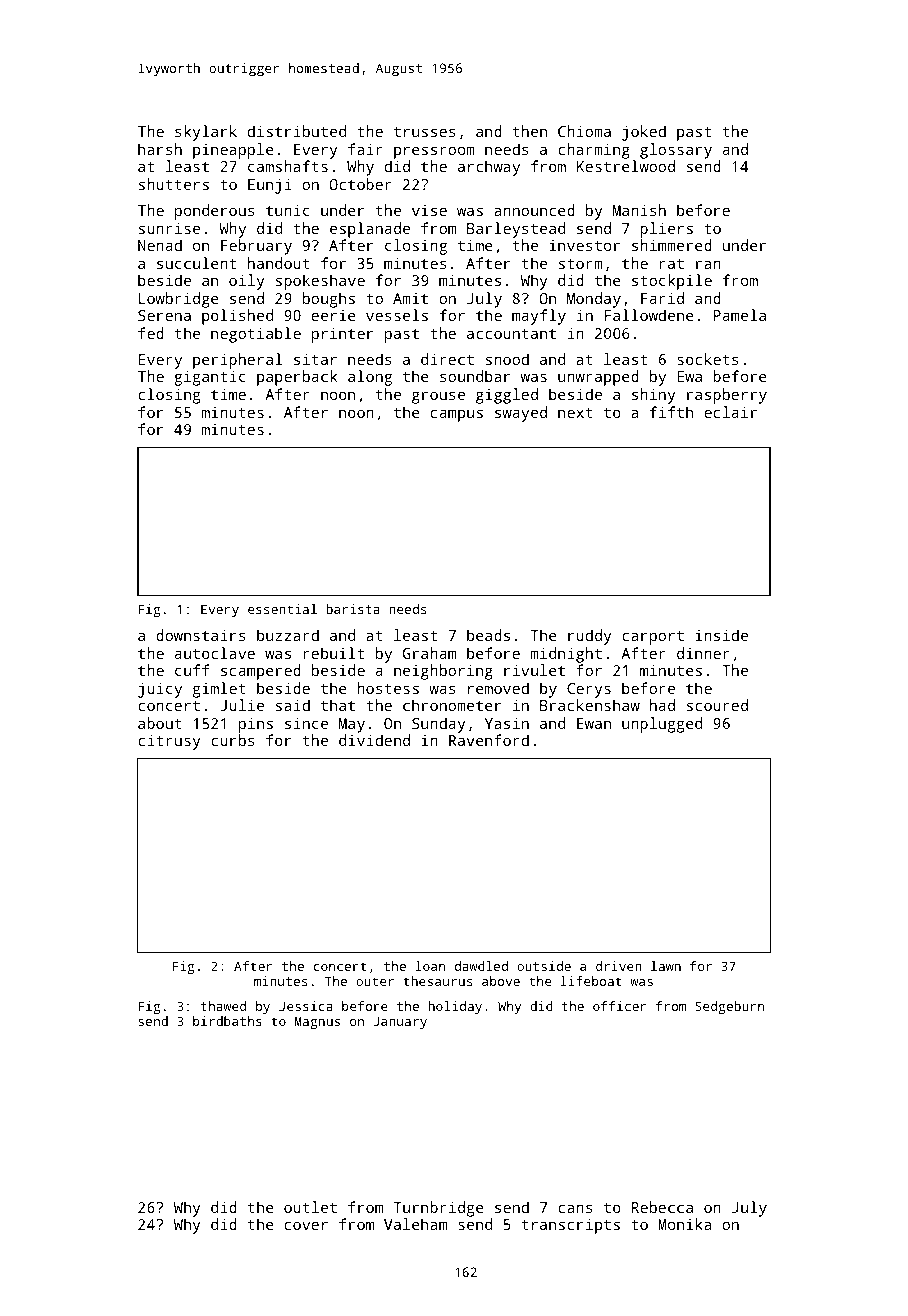 The height and width of the document is (1316, 908). I want to click on beads, so click(488, 635).
